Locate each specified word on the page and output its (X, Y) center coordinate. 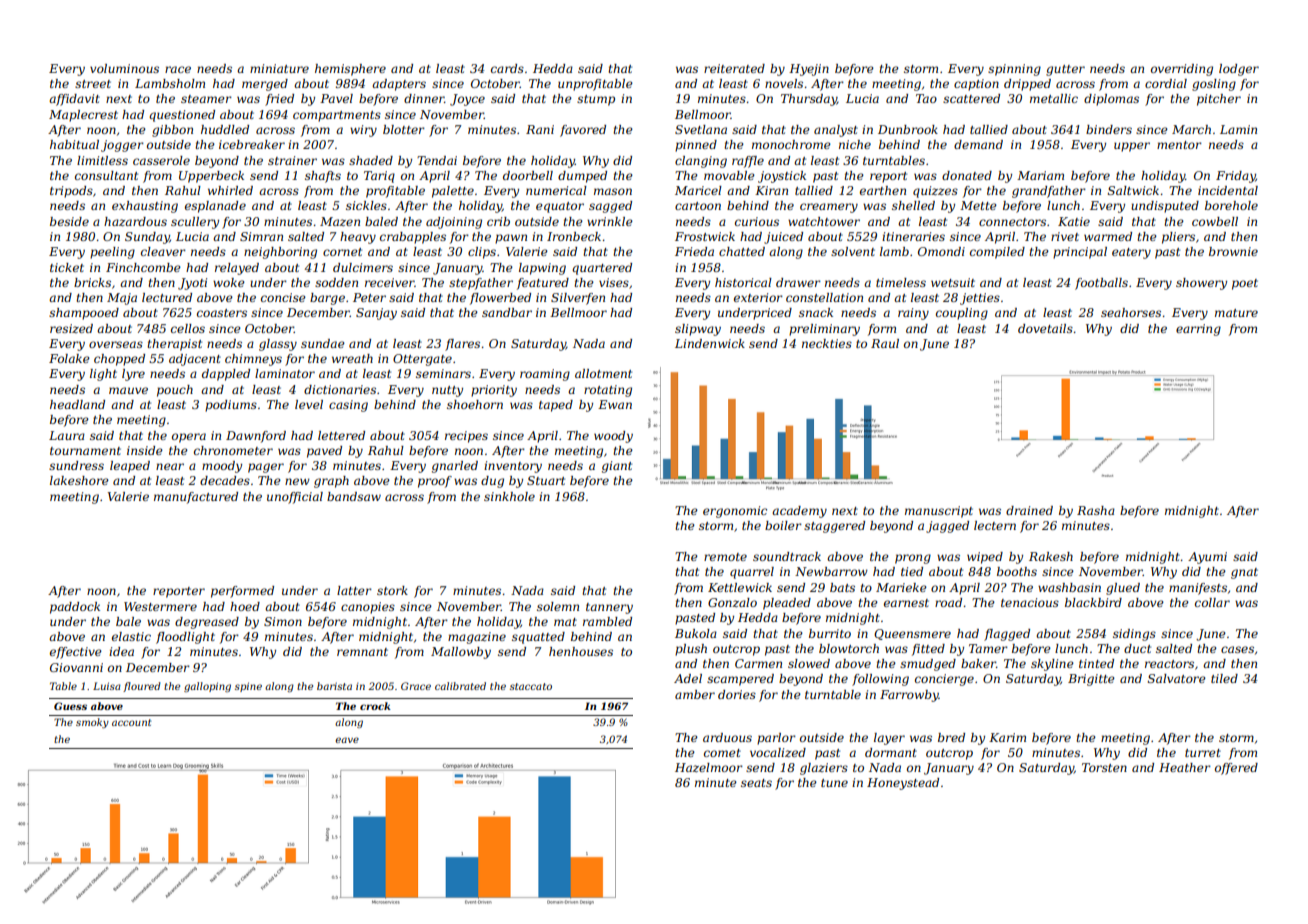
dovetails (1045, 328)
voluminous (124, 68)
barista (334, 686)
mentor (1179, 145)
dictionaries (340, 389)
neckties (827, 343)
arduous (727, 737)
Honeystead (903, 784)
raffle (748, 162)
